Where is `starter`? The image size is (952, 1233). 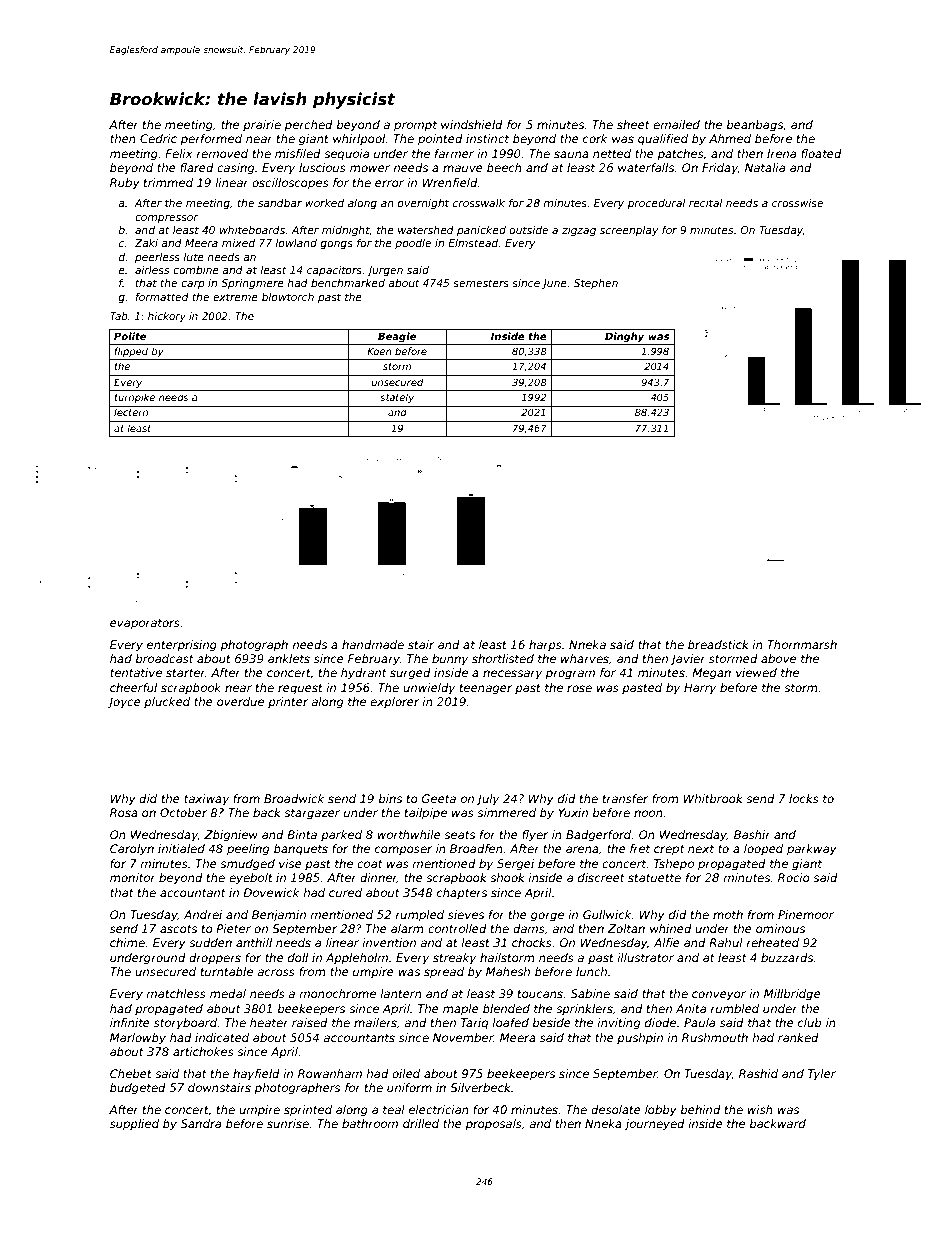 starter is located at coordinates (185, 673).
